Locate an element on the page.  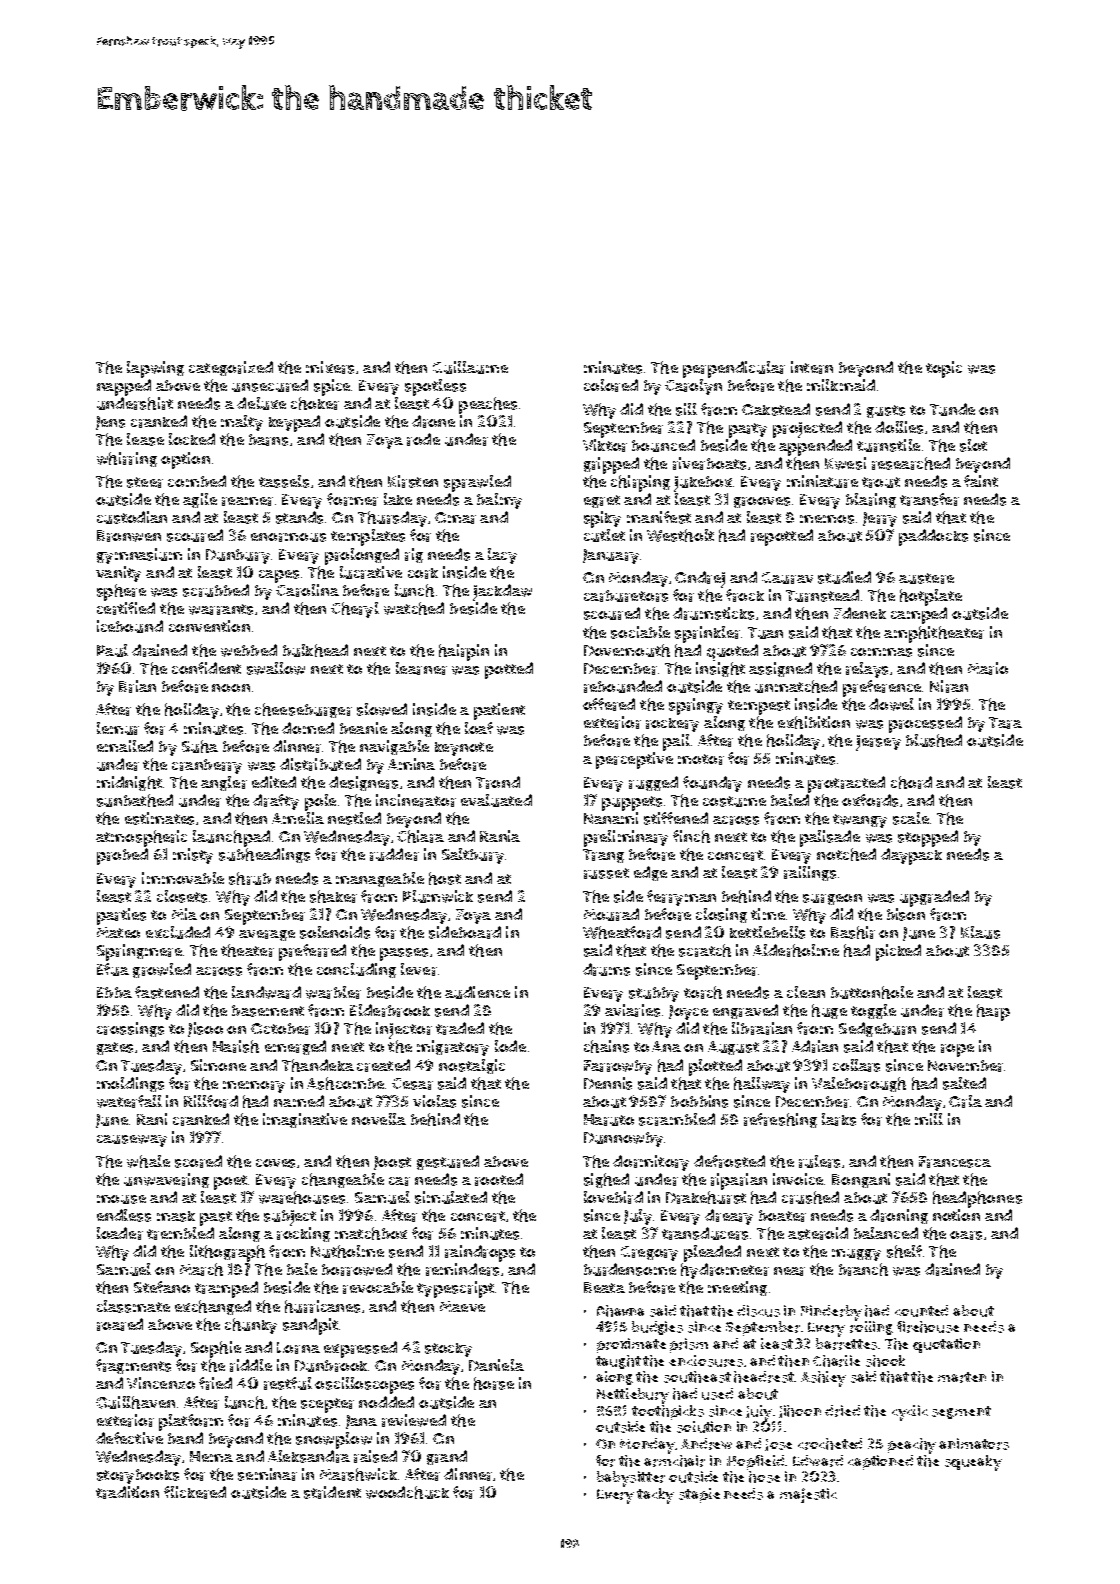
turnstile is located at coordinates (888, 445).
